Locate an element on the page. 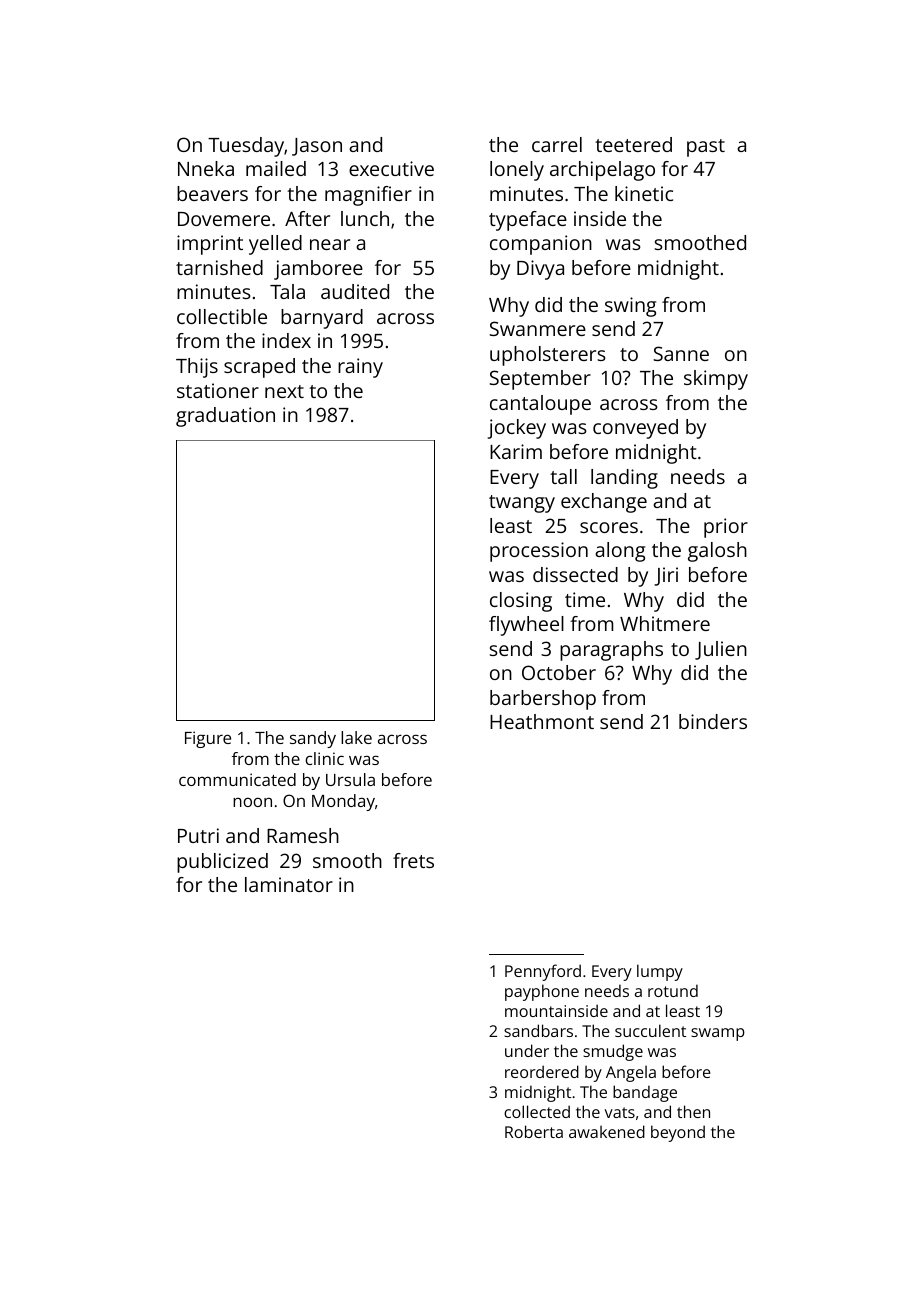 The image size is (924, 1311). laminator is located at coordinates (289, 884).
